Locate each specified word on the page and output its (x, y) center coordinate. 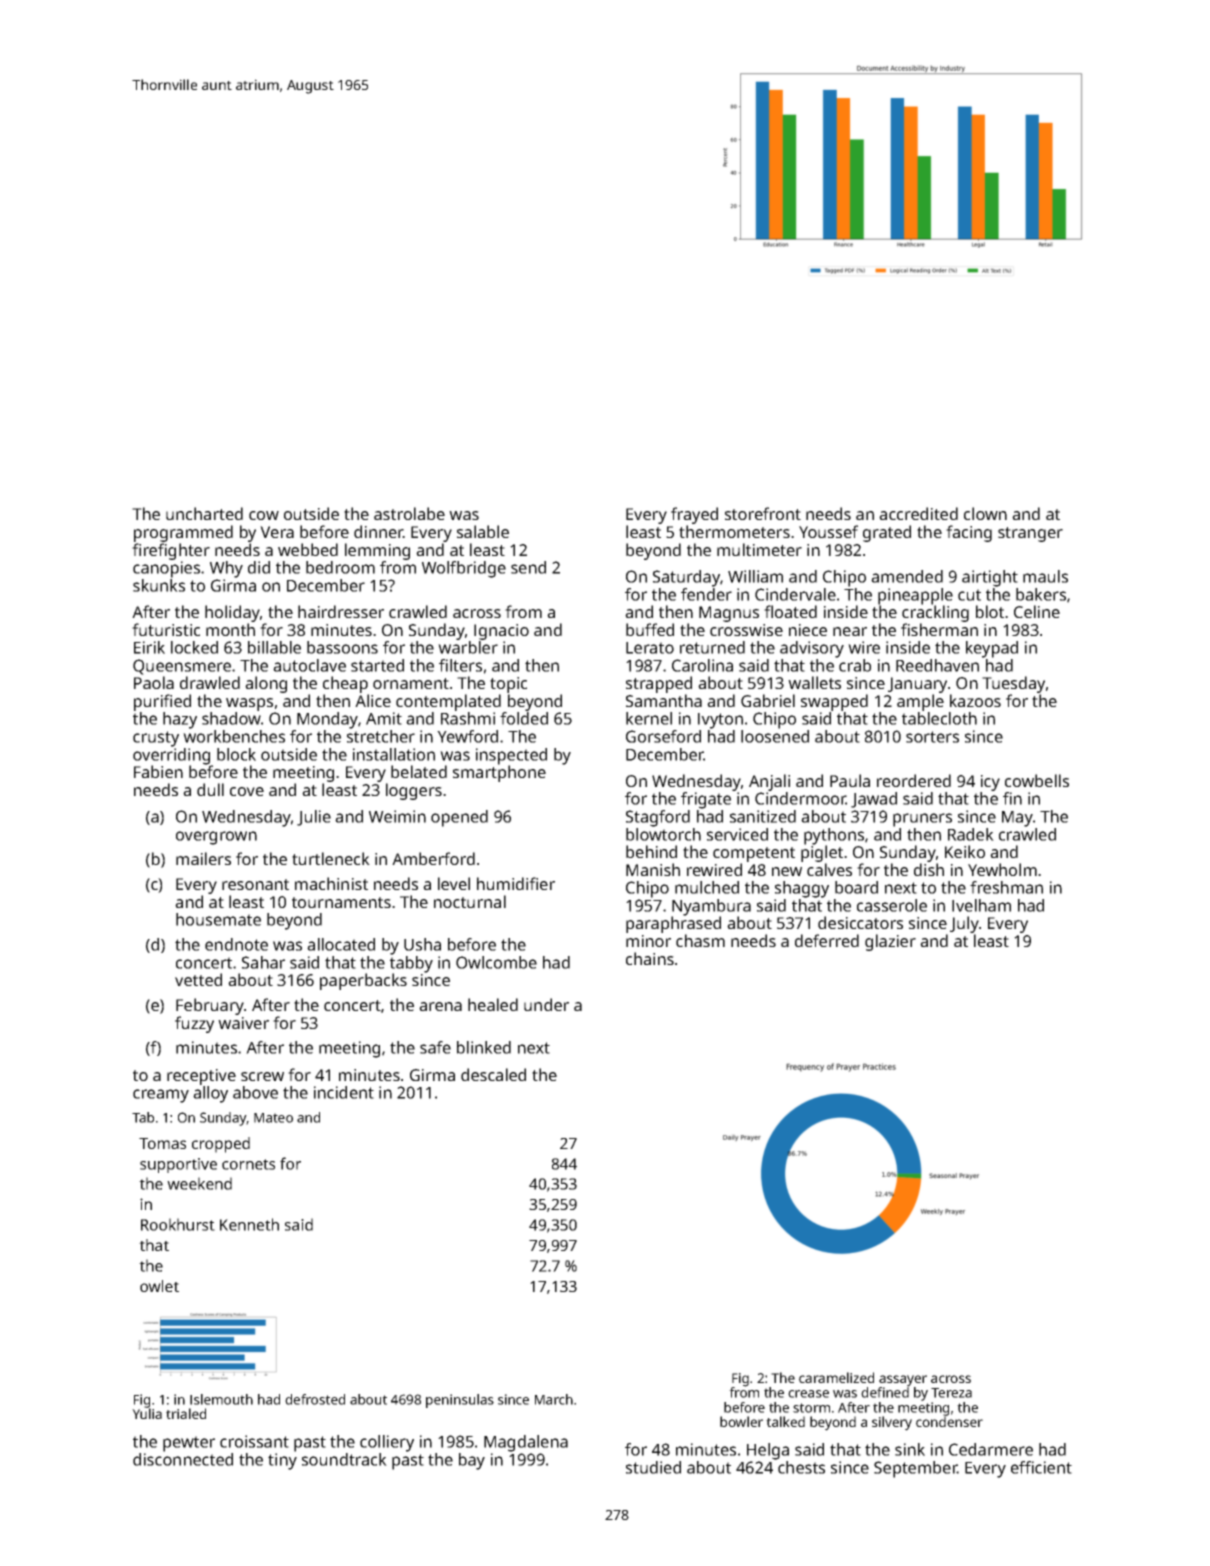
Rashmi (468, 718)
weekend (199, 1183)
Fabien (158, 771)
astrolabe (409, 513)
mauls (1045, 576)
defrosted (315, 1399)
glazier (890, 942)
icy (990, 783)
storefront (763, 513)
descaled (493, 1074)
